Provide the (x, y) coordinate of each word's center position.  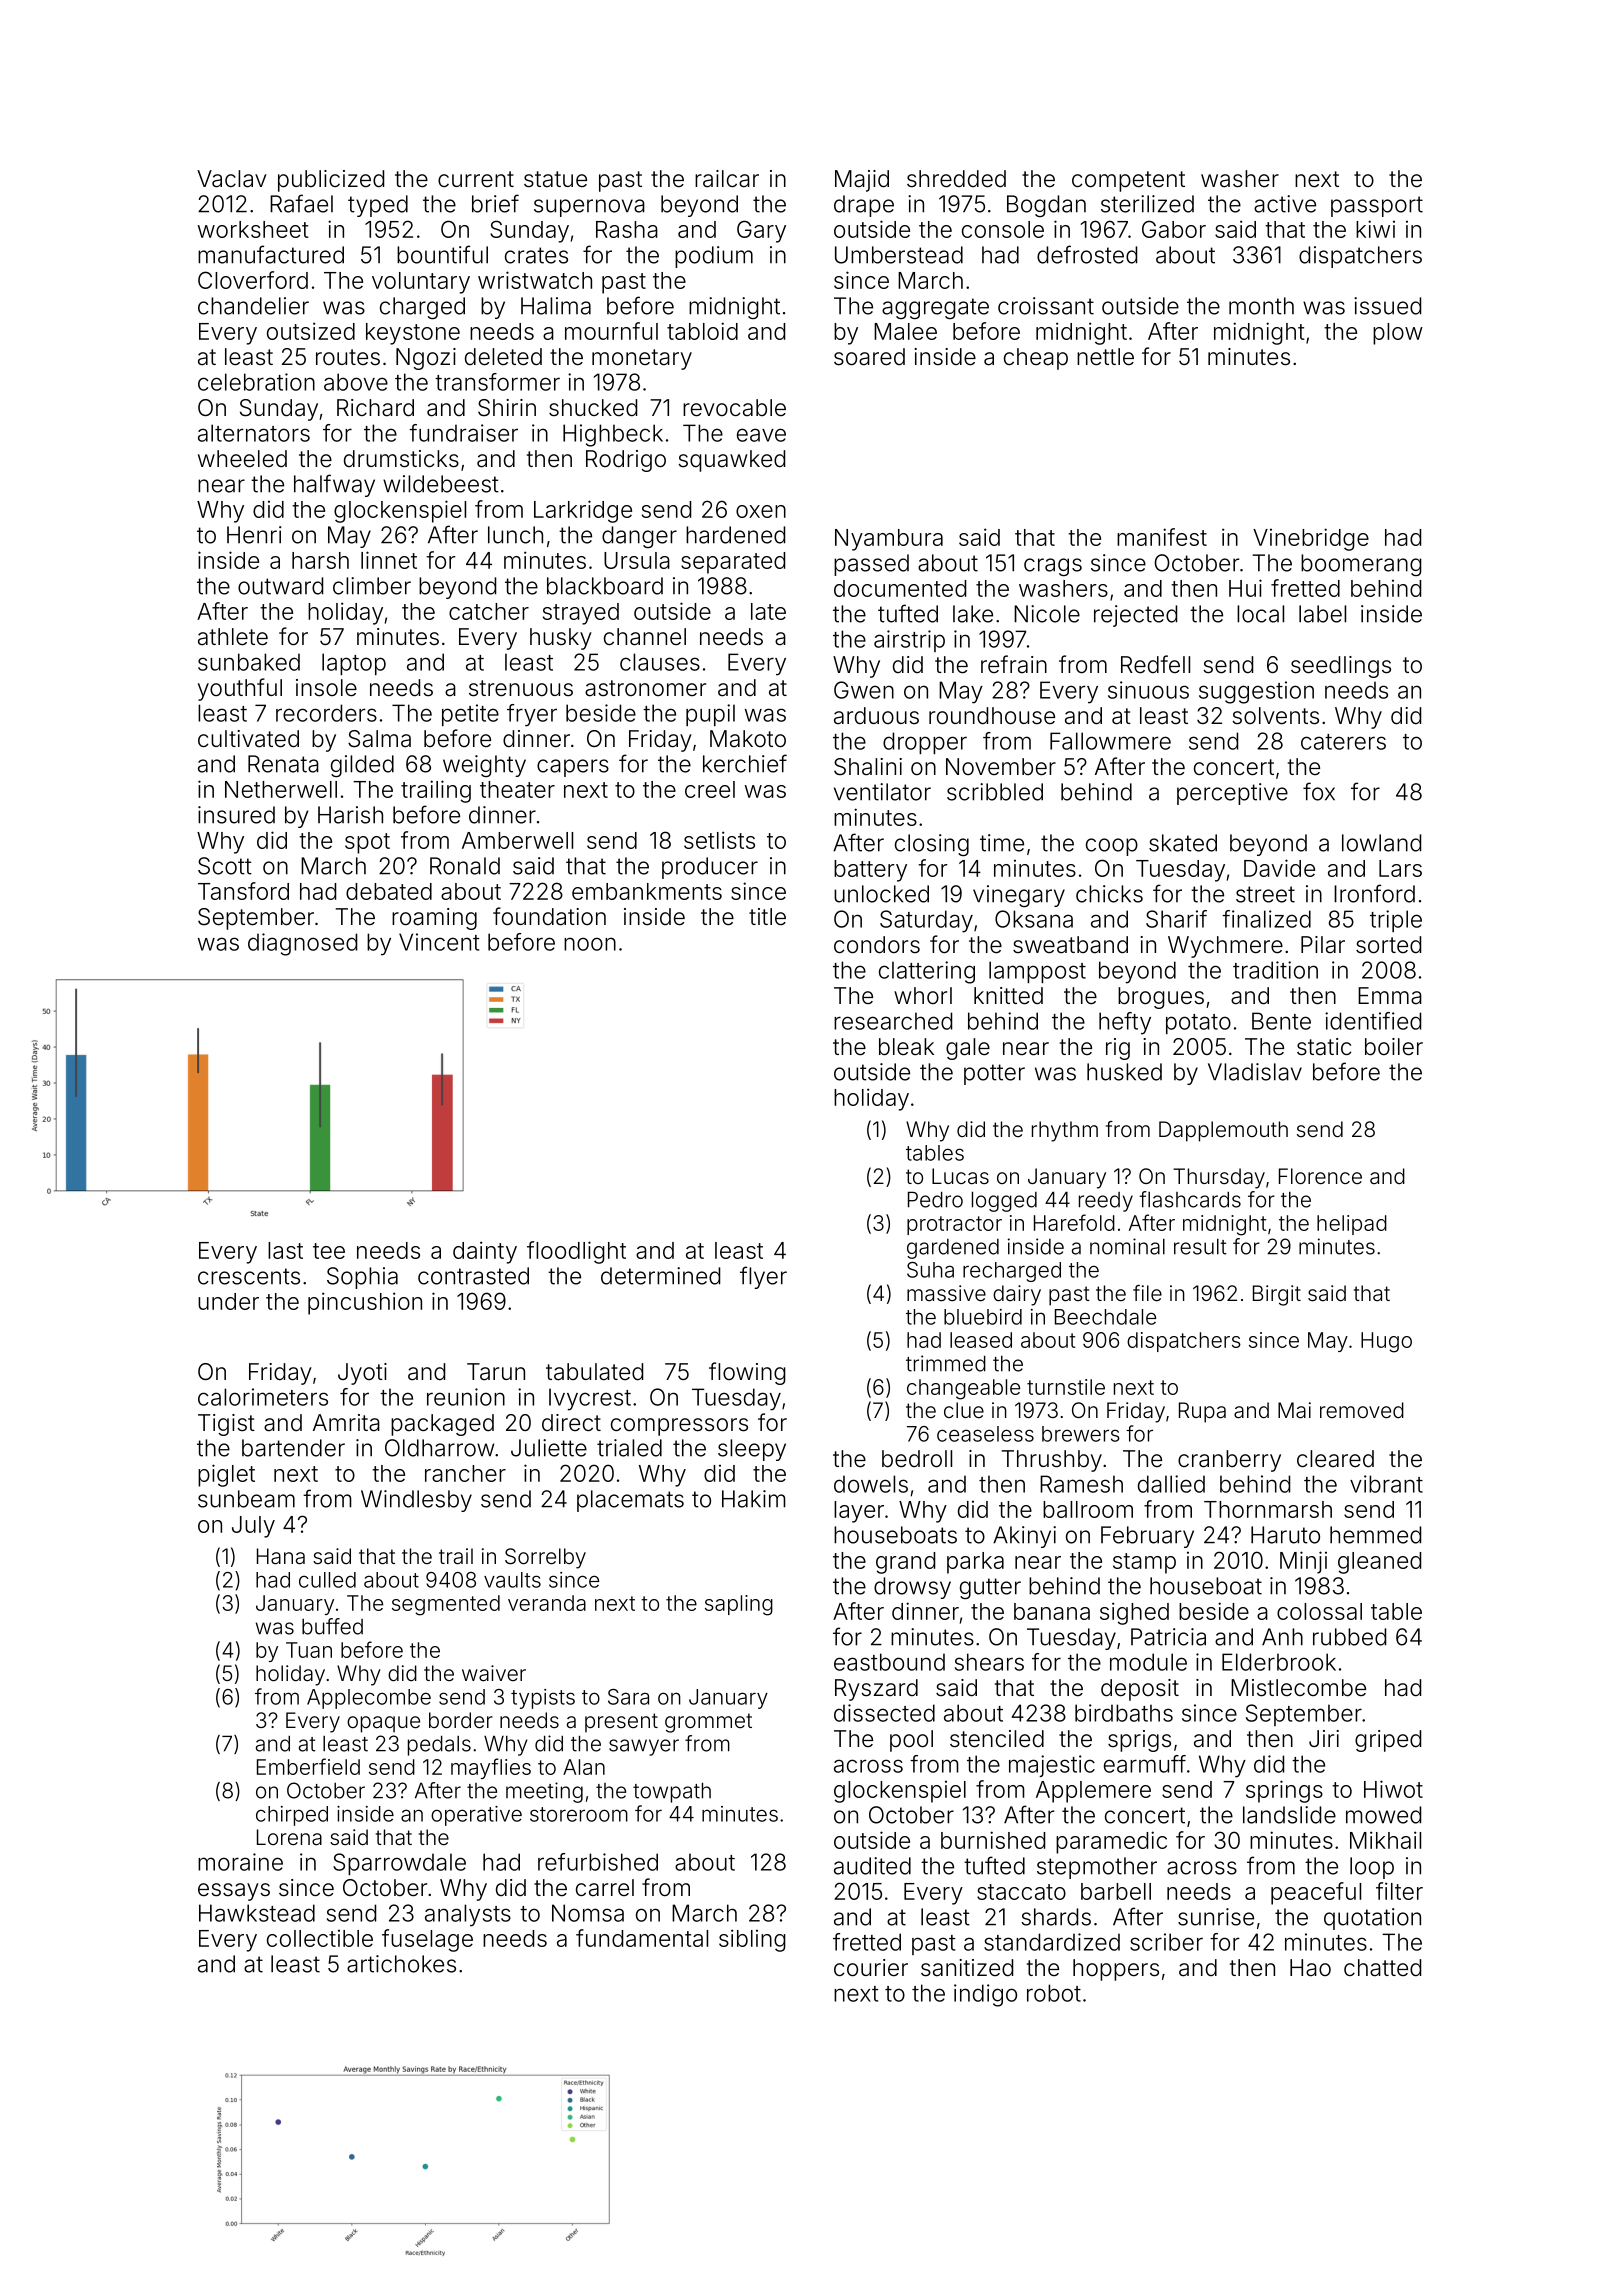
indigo (985, 1995)
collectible (320, 1938)
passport (1377, 206)
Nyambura (889, 540)
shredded (956, 179)
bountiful (442, 254)
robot (1054, 1993)
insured (236, 815)
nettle (1105, 357)
